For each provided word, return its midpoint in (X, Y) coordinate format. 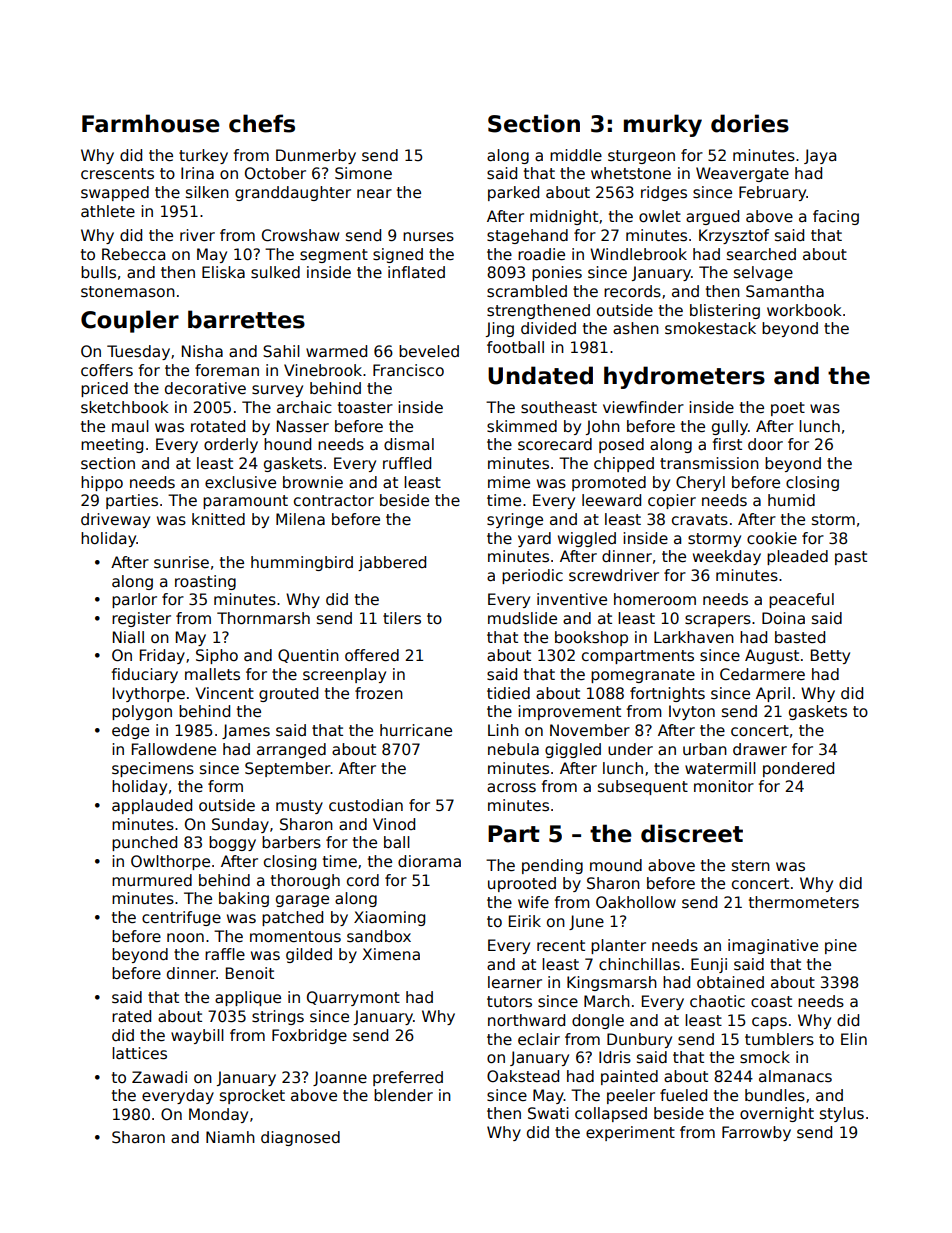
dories (750, 123)
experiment (630, 1133)
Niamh (230, 1137)
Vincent (224, 693)
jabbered (392, 563)
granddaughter (293, 193)
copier (672, 501)
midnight (564, 217)
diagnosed (300, 1138)
